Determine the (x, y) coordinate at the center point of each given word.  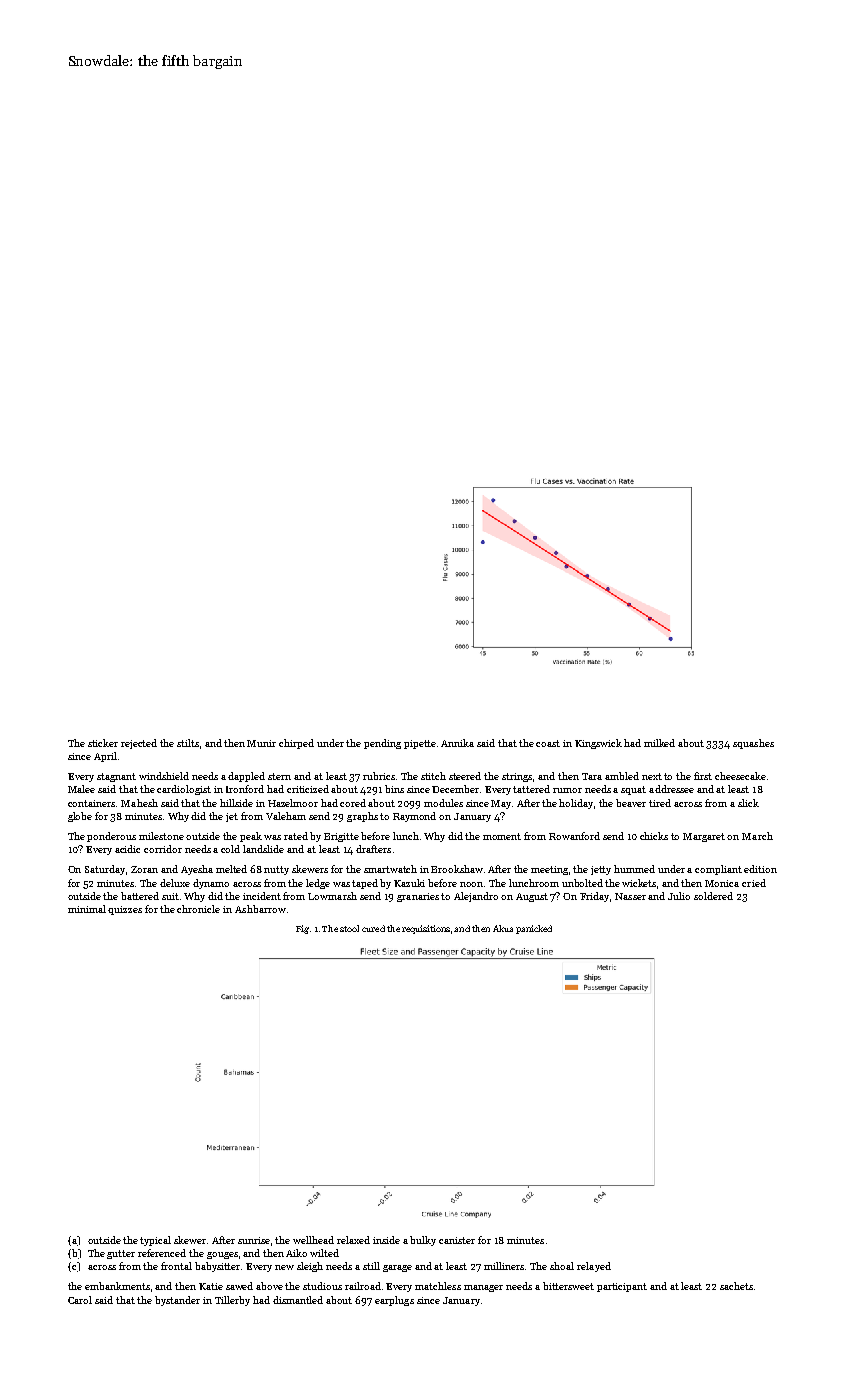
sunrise (254, 1240)
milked (659, 743)
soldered (713, 896)
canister (457, 1240)
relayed (594, 1267)
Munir (261, 743)
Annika (457, 743)
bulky (423, 1241)
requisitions (426, 929)
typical (155, 1241)
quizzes (125, 910)
